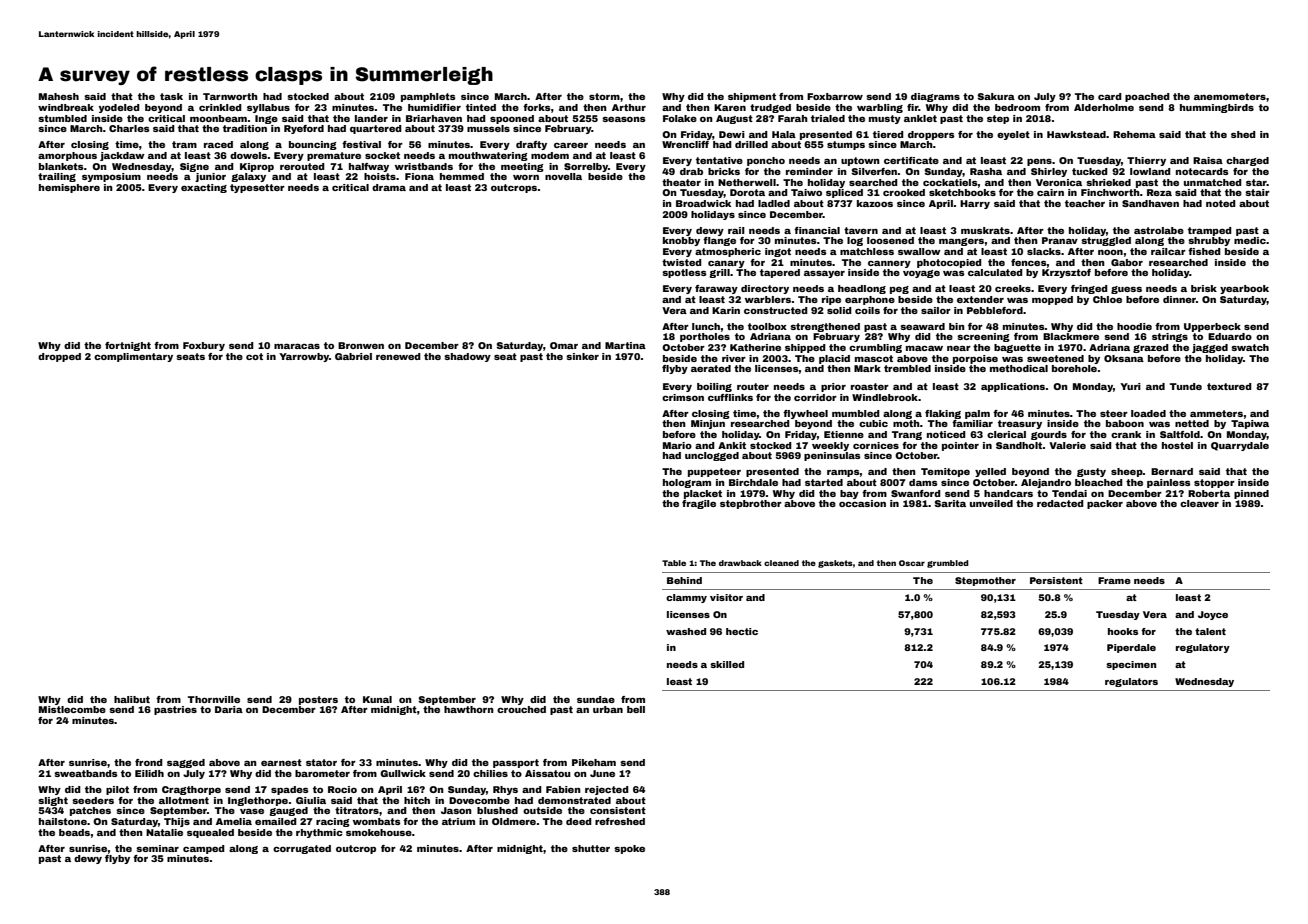 This screenshot has width=1308, height=924. What do you see at coordinates (257, 188) in the screenshot?
I see `typesetter` at bounding box center [257, 188].
